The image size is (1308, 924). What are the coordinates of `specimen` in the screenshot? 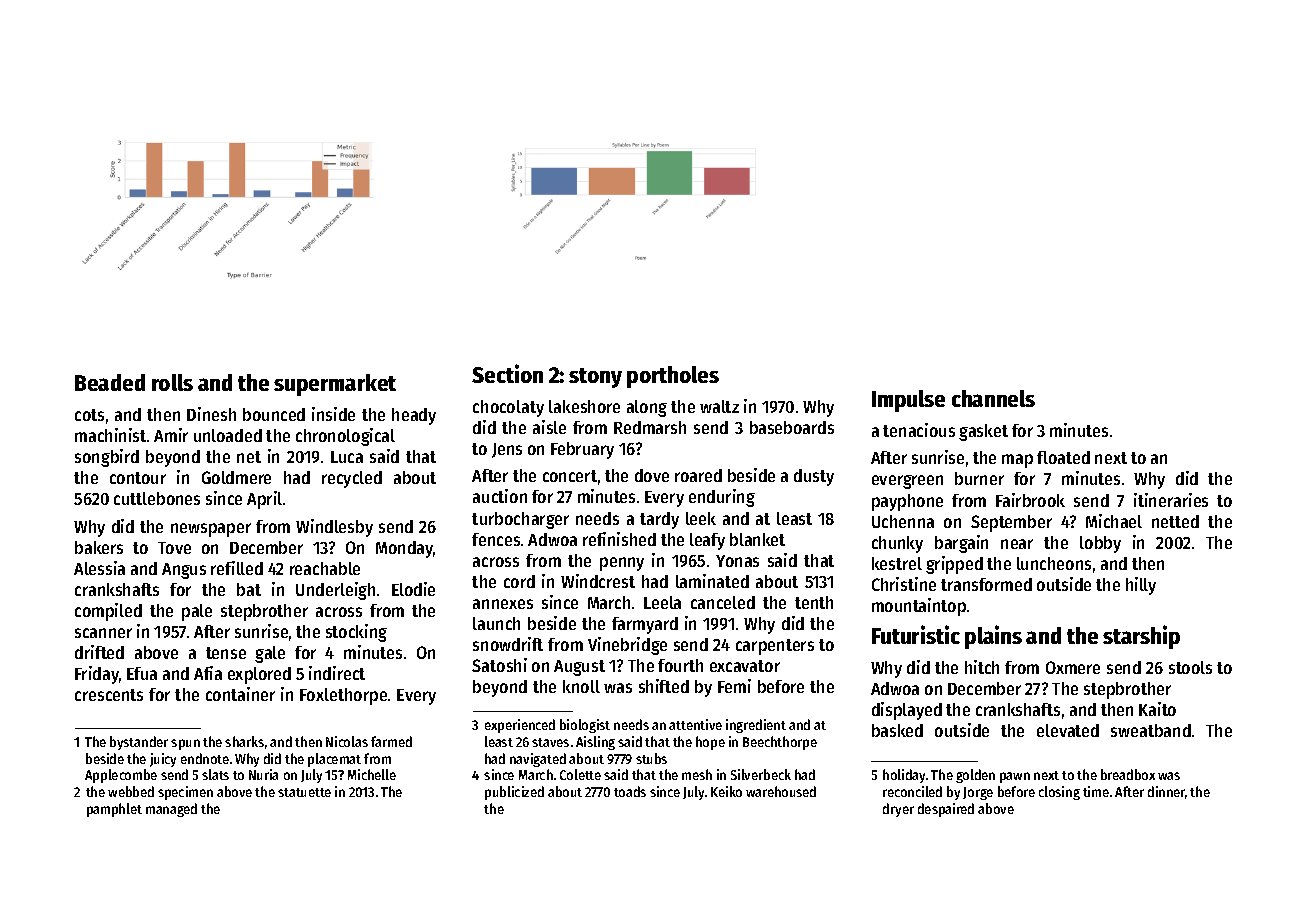 It's located at (185, 793).
